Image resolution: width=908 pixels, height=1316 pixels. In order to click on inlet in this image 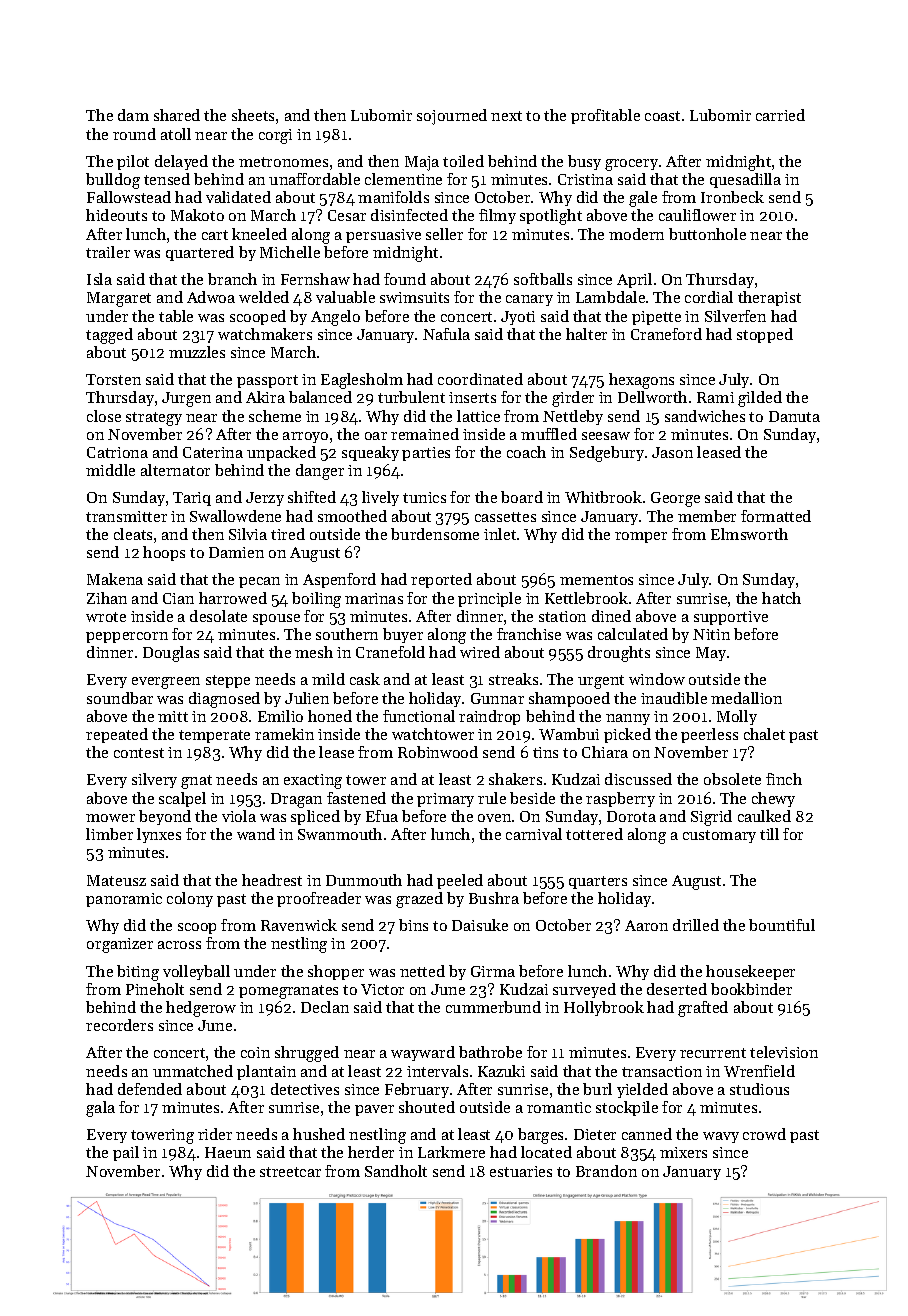, I will do `click(500, 534)`.
